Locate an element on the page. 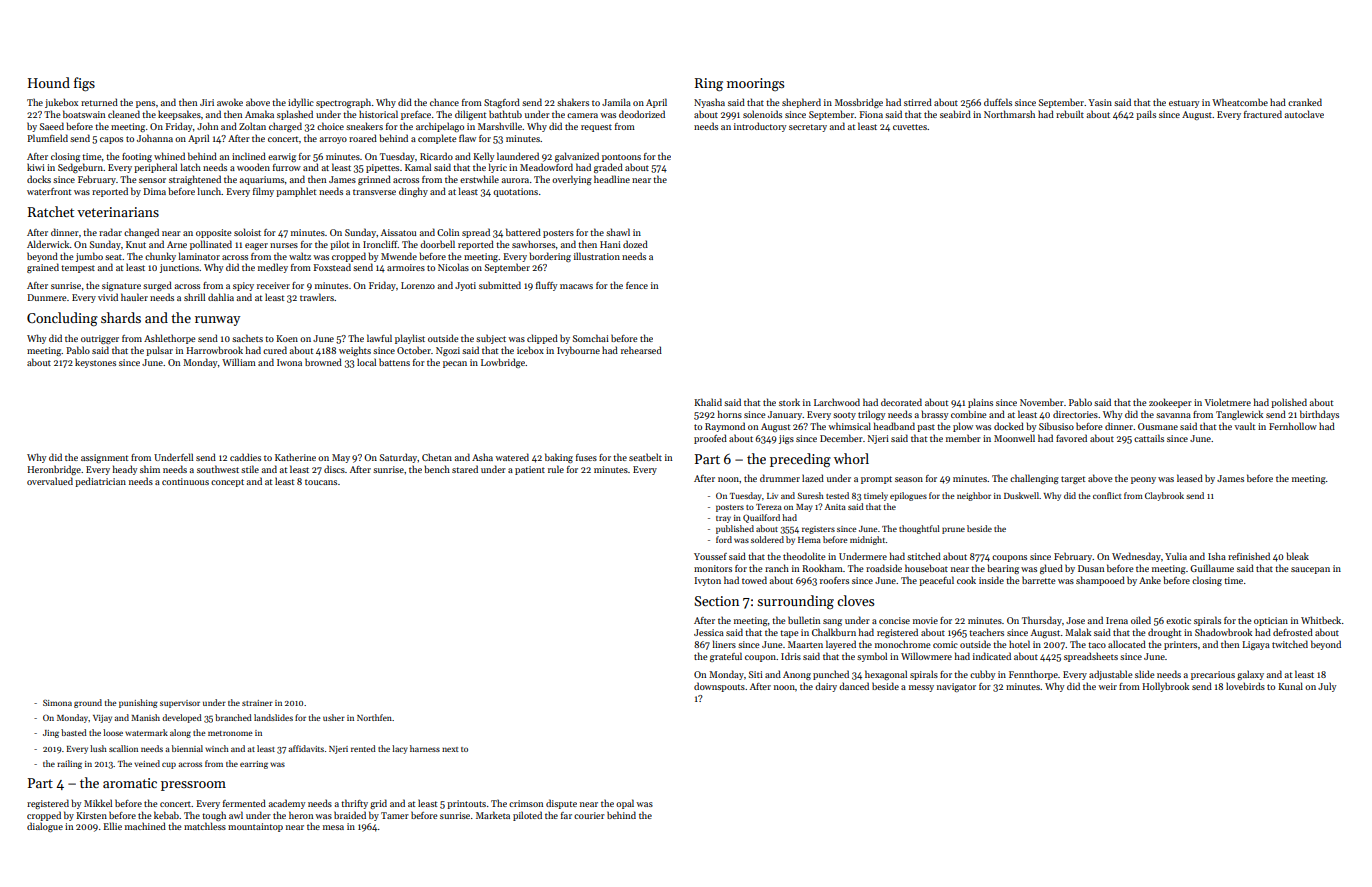 This page has width=1372, height=887. Wheatcombe is located at coordinates (1240, 102).
